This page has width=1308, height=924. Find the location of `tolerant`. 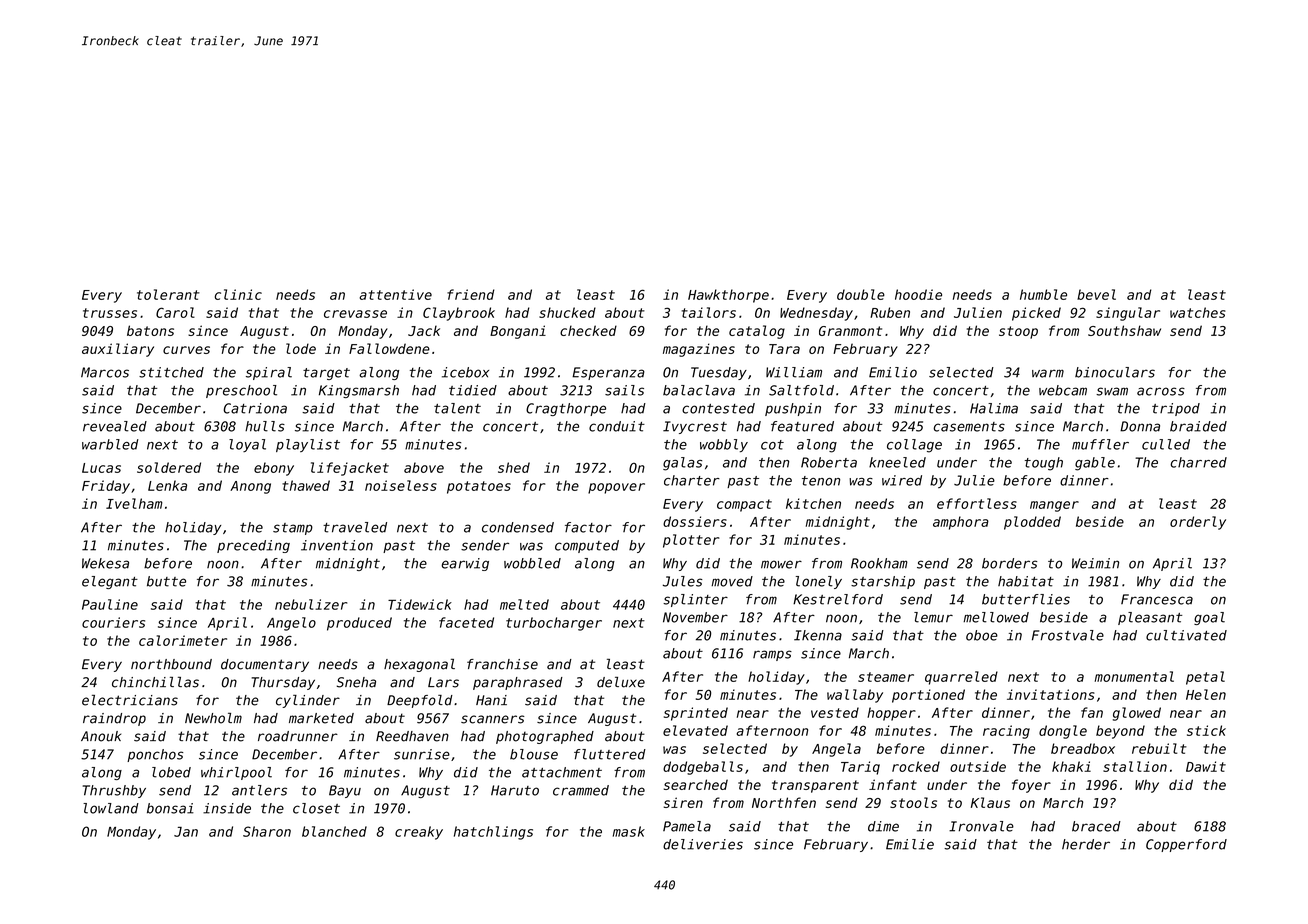

tolerant is located at coordinates (168, 294).
